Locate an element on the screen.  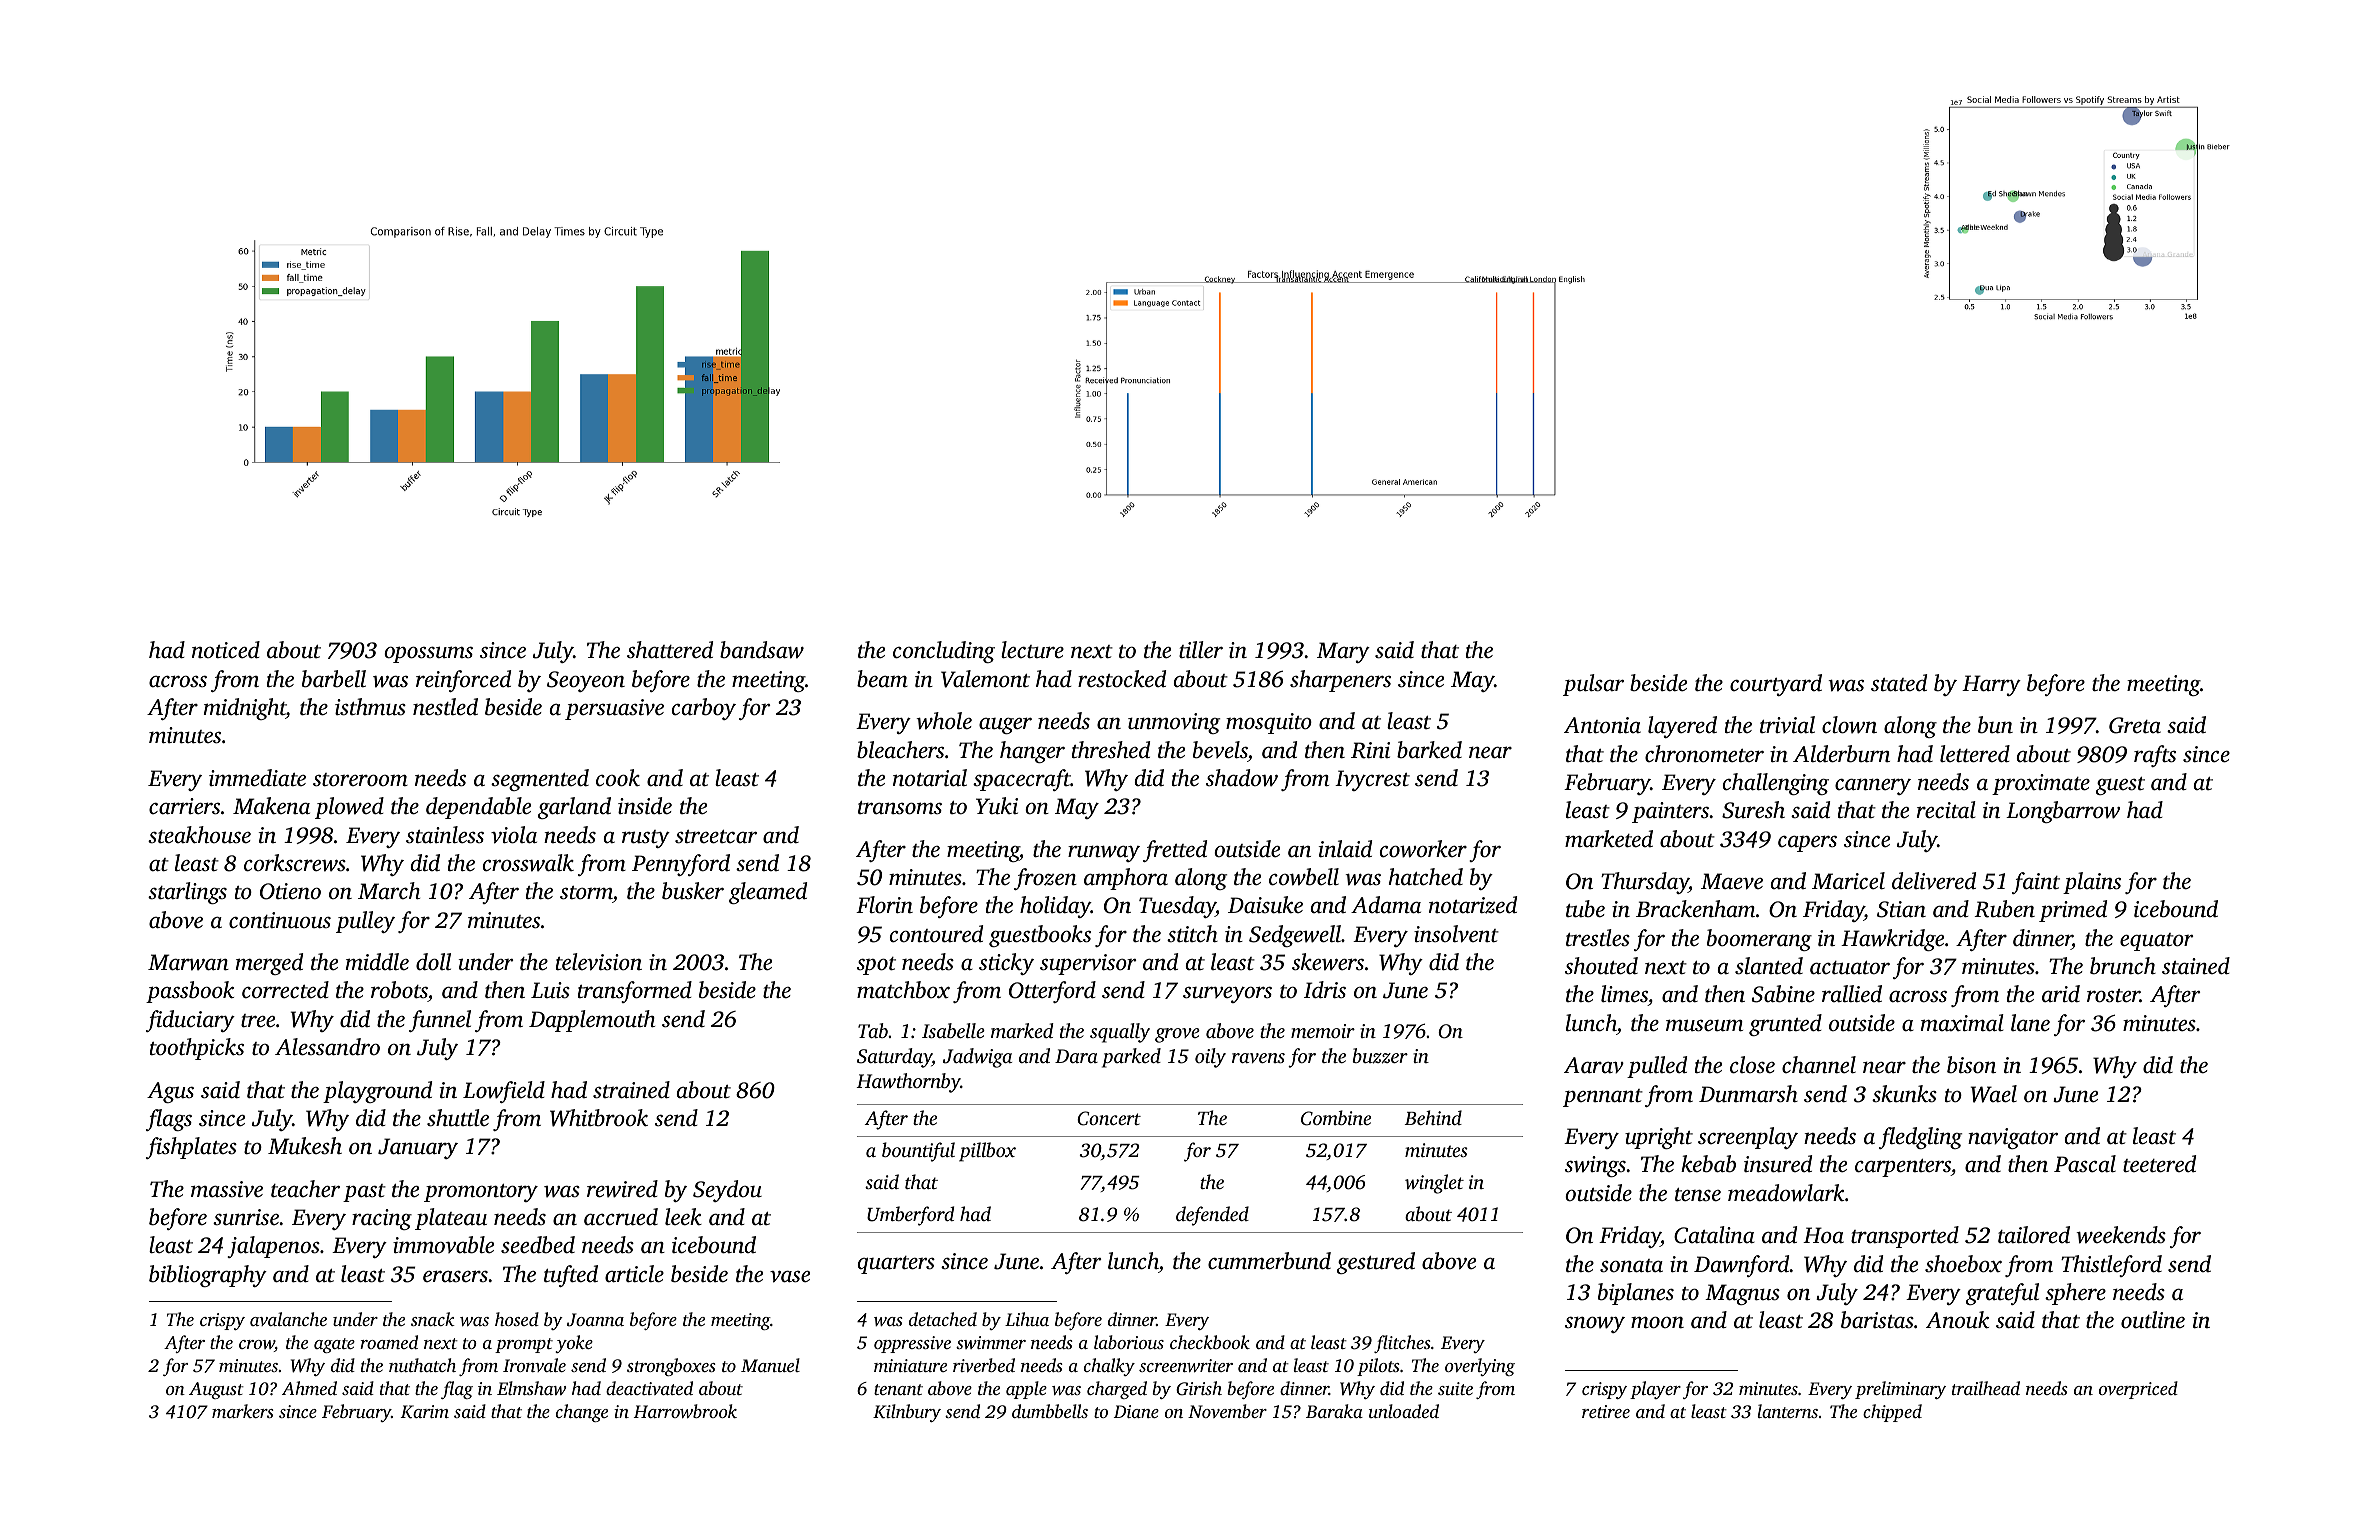
noticed is located at coordinates (226, 649).
